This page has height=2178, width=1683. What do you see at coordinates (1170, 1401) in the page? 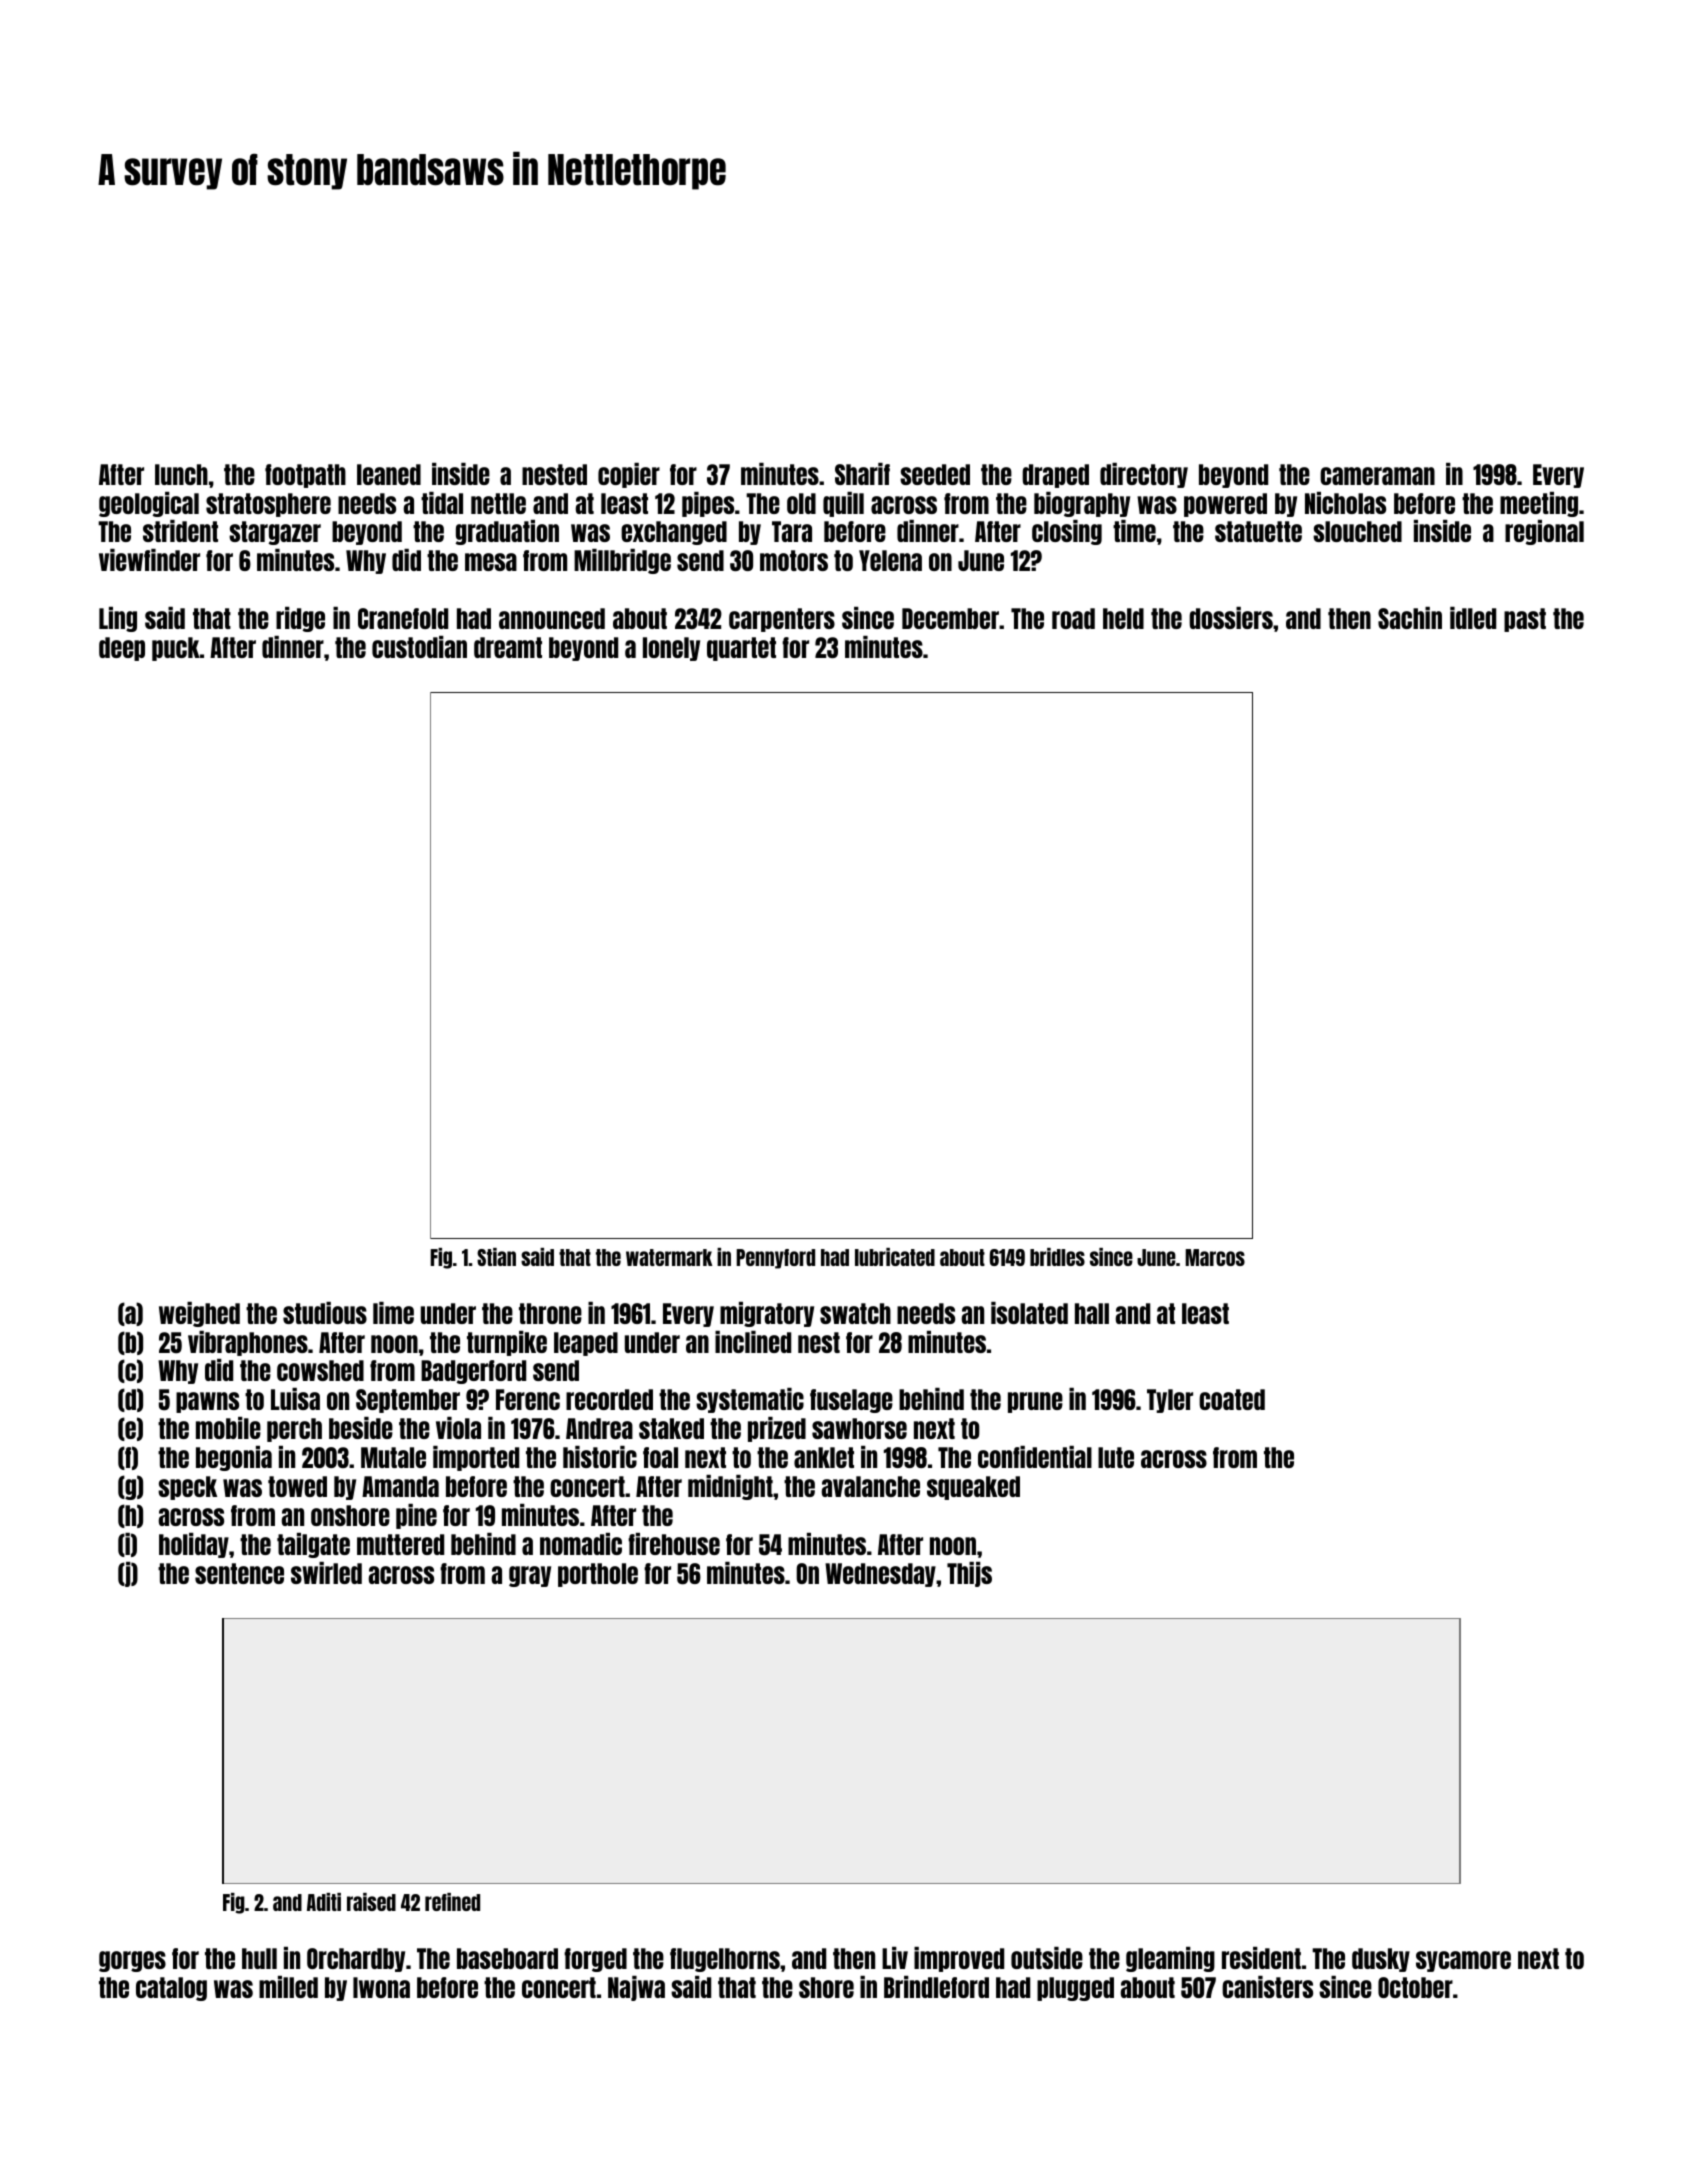
I see `Tyler` at bounding box center [1170, 1401].
